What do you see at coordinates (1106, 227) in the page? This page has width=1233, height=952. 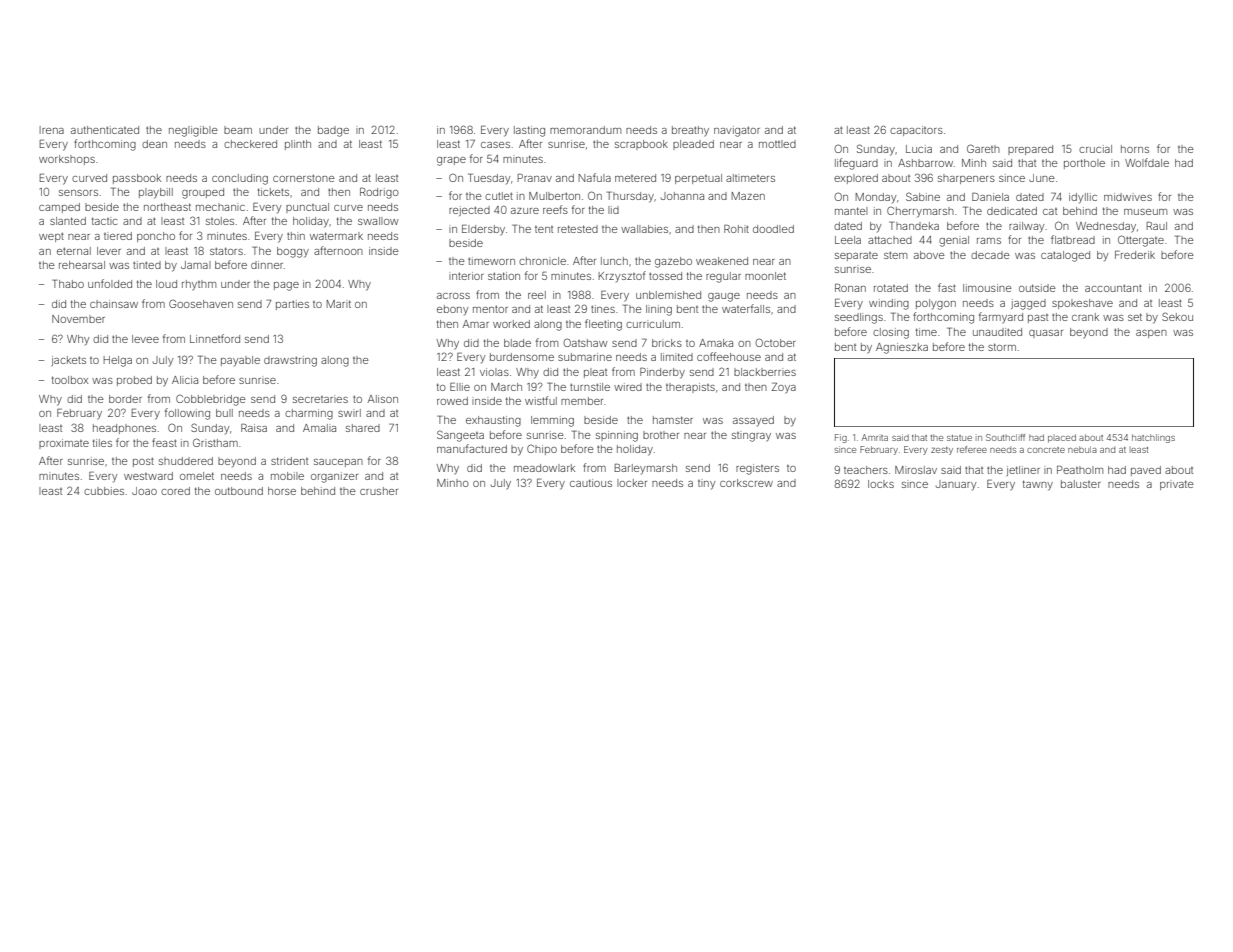 I see `Wednesday` at bounding box center [1106, 227].
